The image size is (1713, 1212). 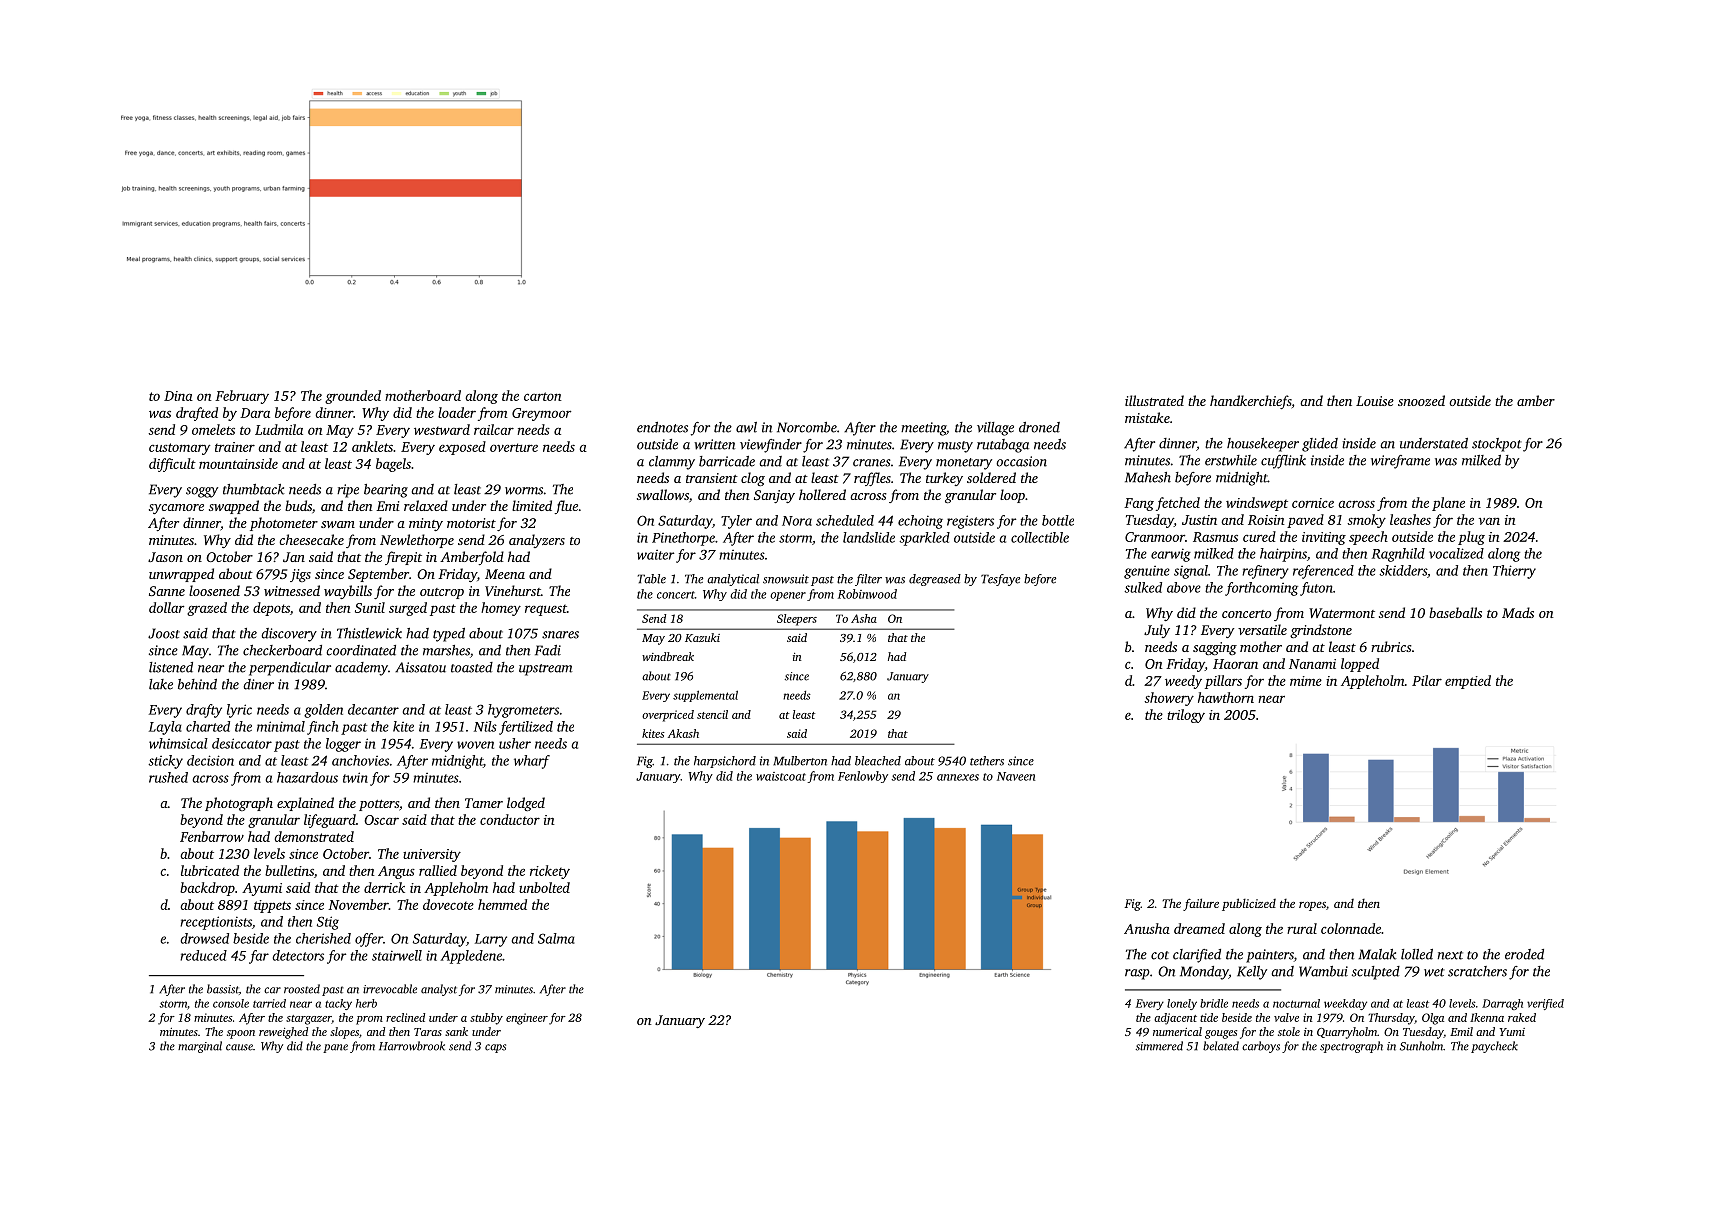 What do you see at coordinates (197, 414) in the screenshot?
I see `drafted` at bounding box center [197, 414].
